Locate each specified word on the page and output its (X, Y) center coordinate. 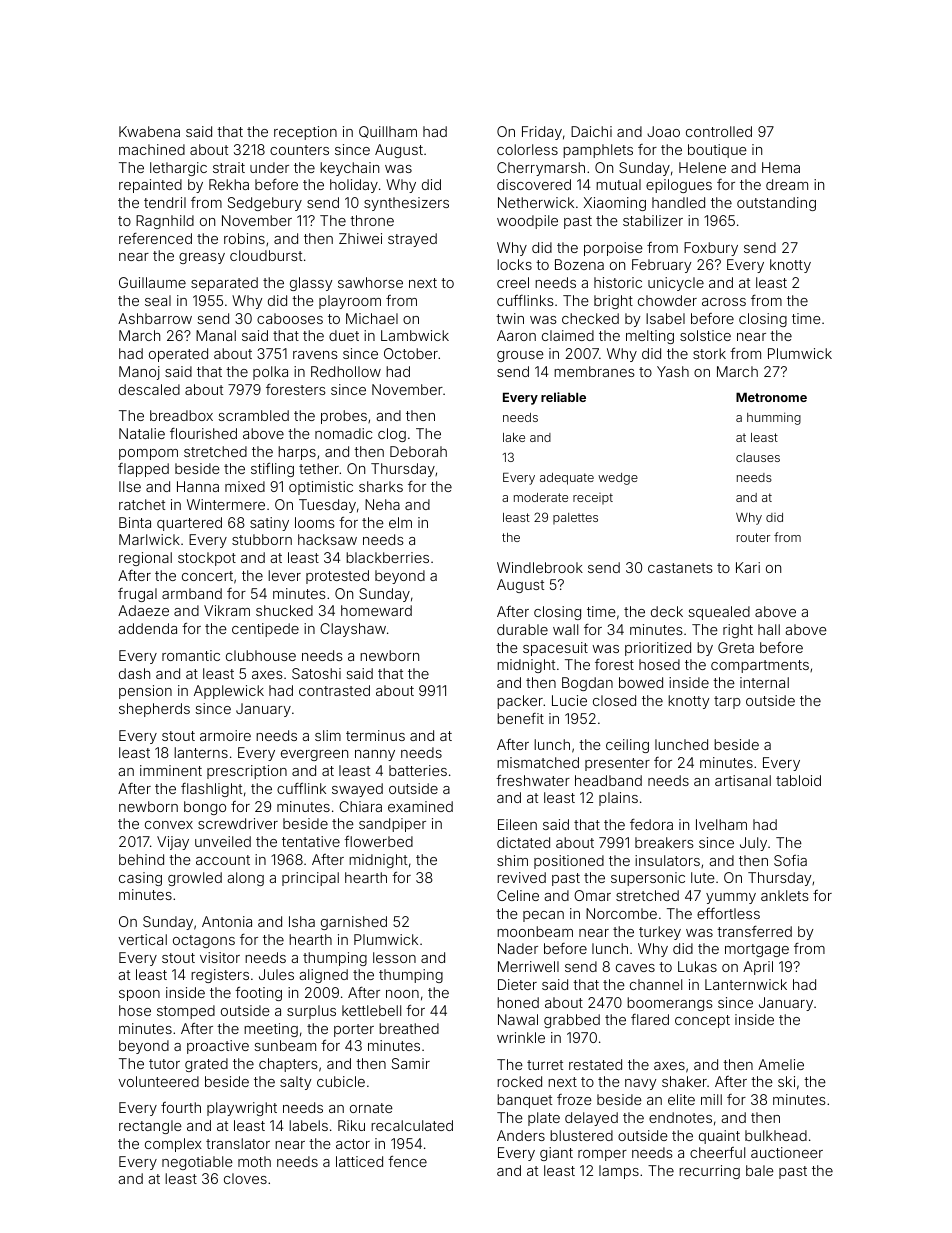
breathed (409, 1028)
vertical (142, 939)
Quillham (388, 132)
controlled (719, 131)
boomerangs (670, 1004)
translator (238, 1143)
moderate (541, 497)
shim (512, 860)
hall (769, 629)
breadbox (181, 415)
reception (305, 133)
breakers (664, 842)
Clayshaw (353, 630)
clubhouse (261, 655)
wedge (618, 479)
